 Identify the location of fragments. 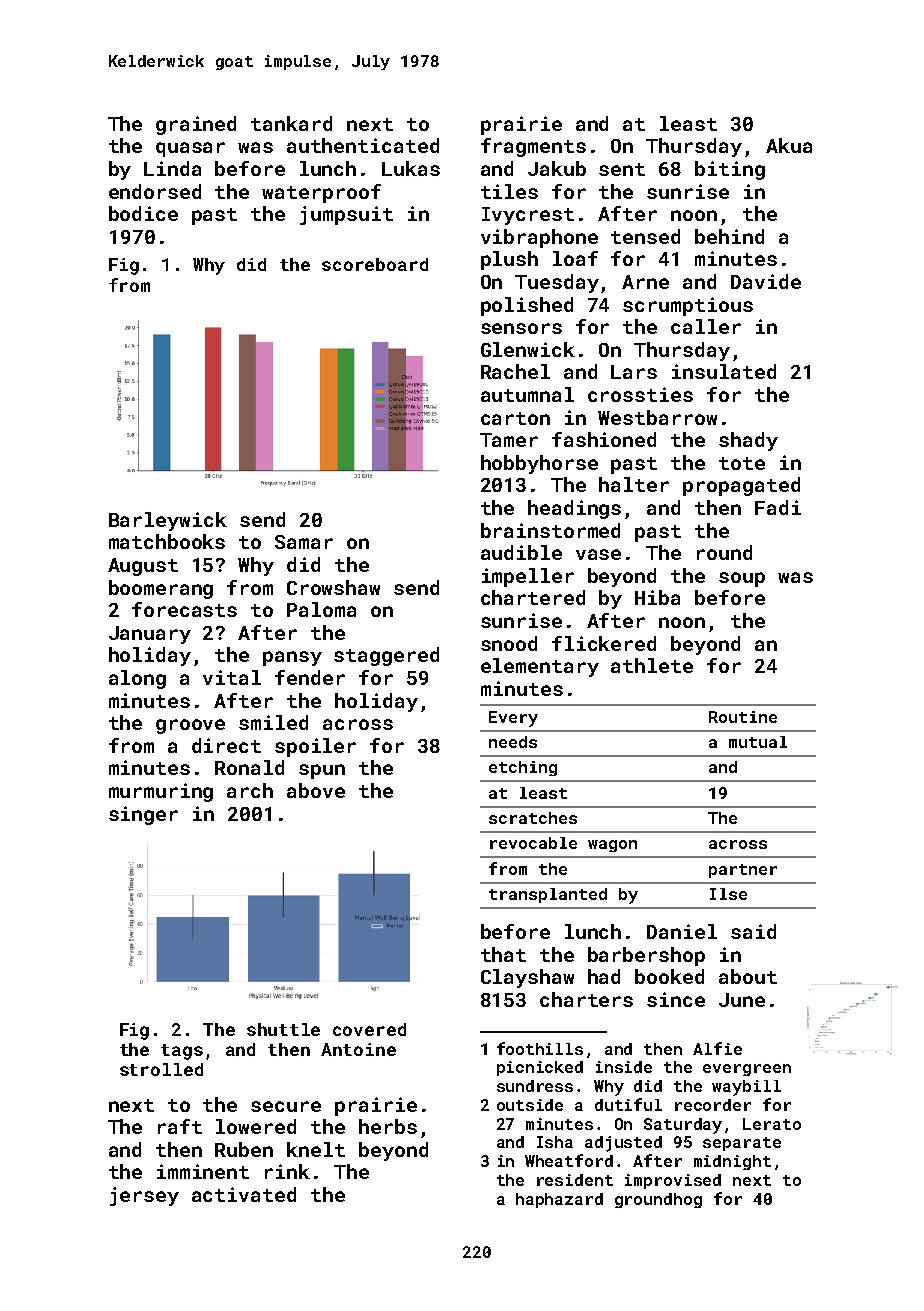
(533, 147).
